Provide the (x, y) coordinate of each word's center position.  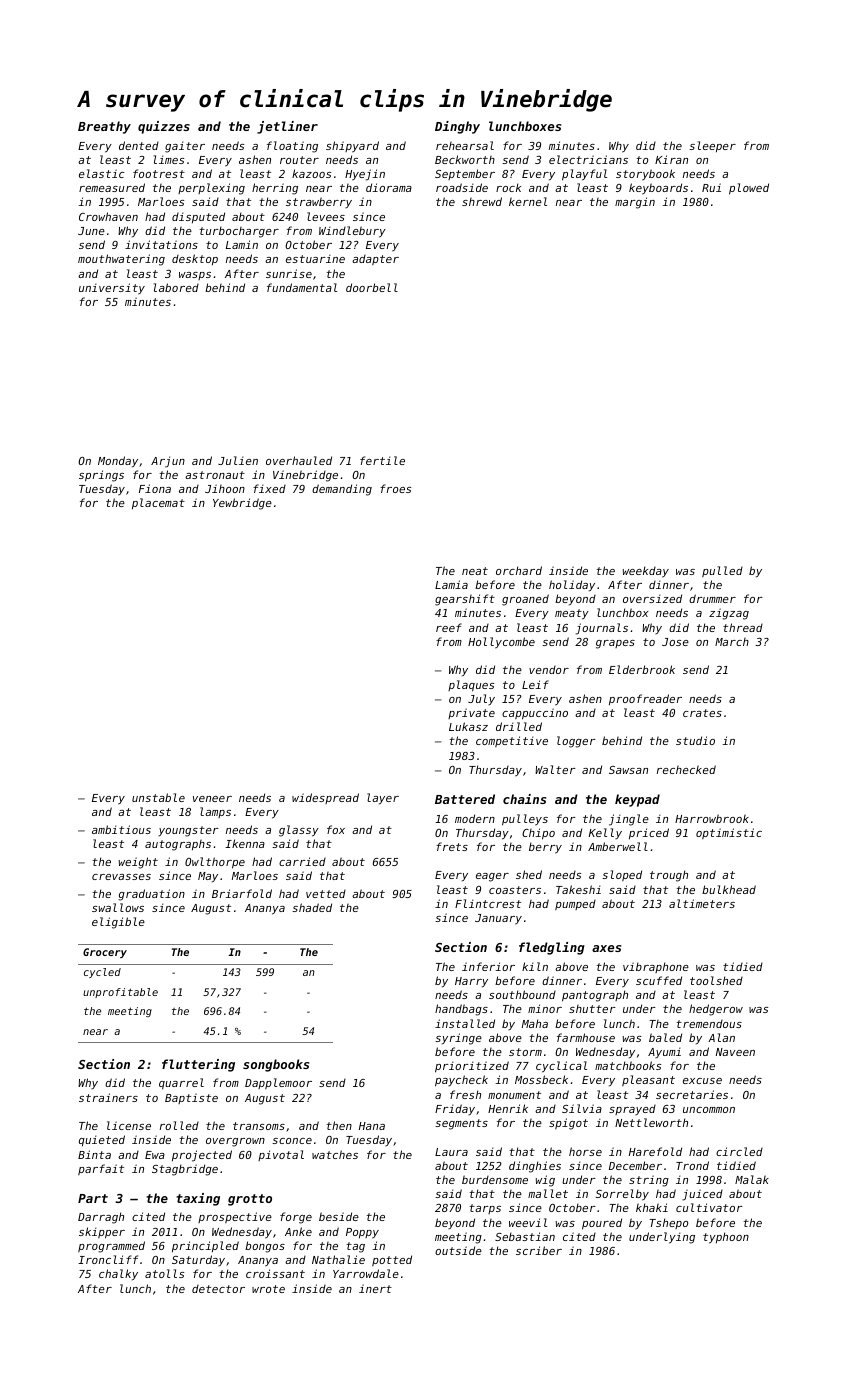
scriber (539, 1250)
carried (302, 861)
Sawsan (628, 770)
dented (139, 145)
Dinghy (457, 127)
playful (584, 175)
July (481, 699)
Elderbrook (642, 669)
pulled (722, 571)
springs (101, 476)
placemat (158, 503)
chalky (118, 1275)
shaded (312, 907)
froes (395, 488)
